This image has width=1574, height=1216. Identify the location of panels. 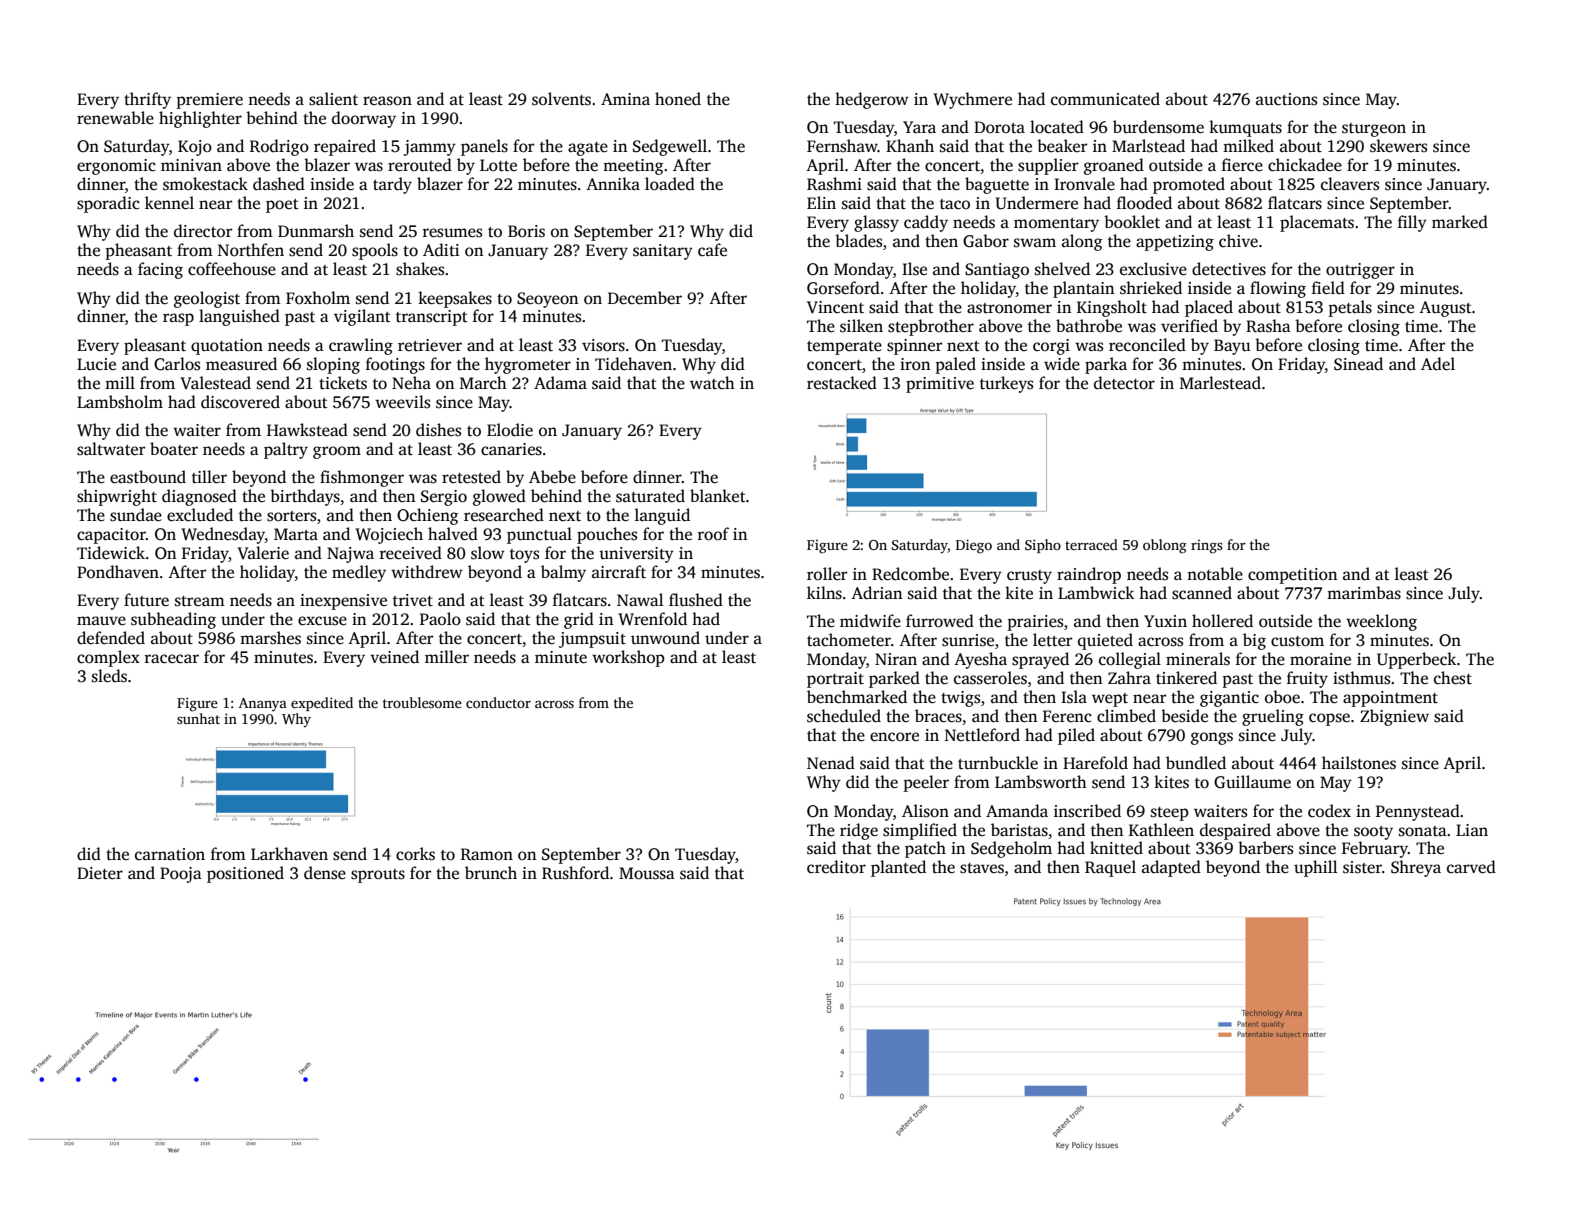
(484, 147).
